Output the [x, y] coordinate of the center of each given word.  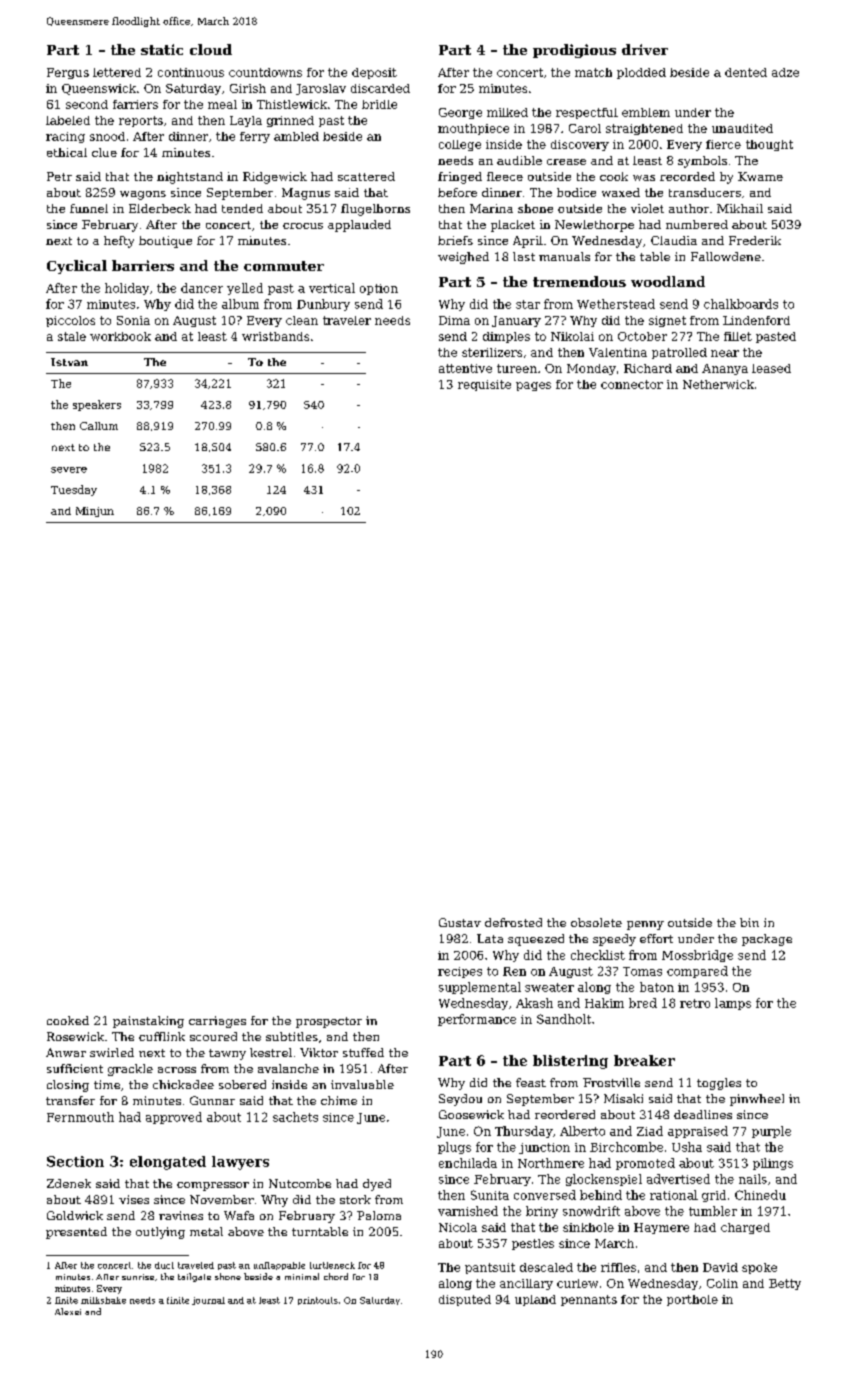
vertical [332, 288]
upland [535, 1300]
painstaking [148, 1022]
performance [477, 1020]
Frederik [755, 240]
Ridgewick [275, 178]
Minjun [95, 512]
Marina [491, 208]
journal [208, 1301]
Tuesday [74, 490]
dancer [202, 288]
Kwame [760, 176]
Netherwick [718, 384]
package [767, 940]
